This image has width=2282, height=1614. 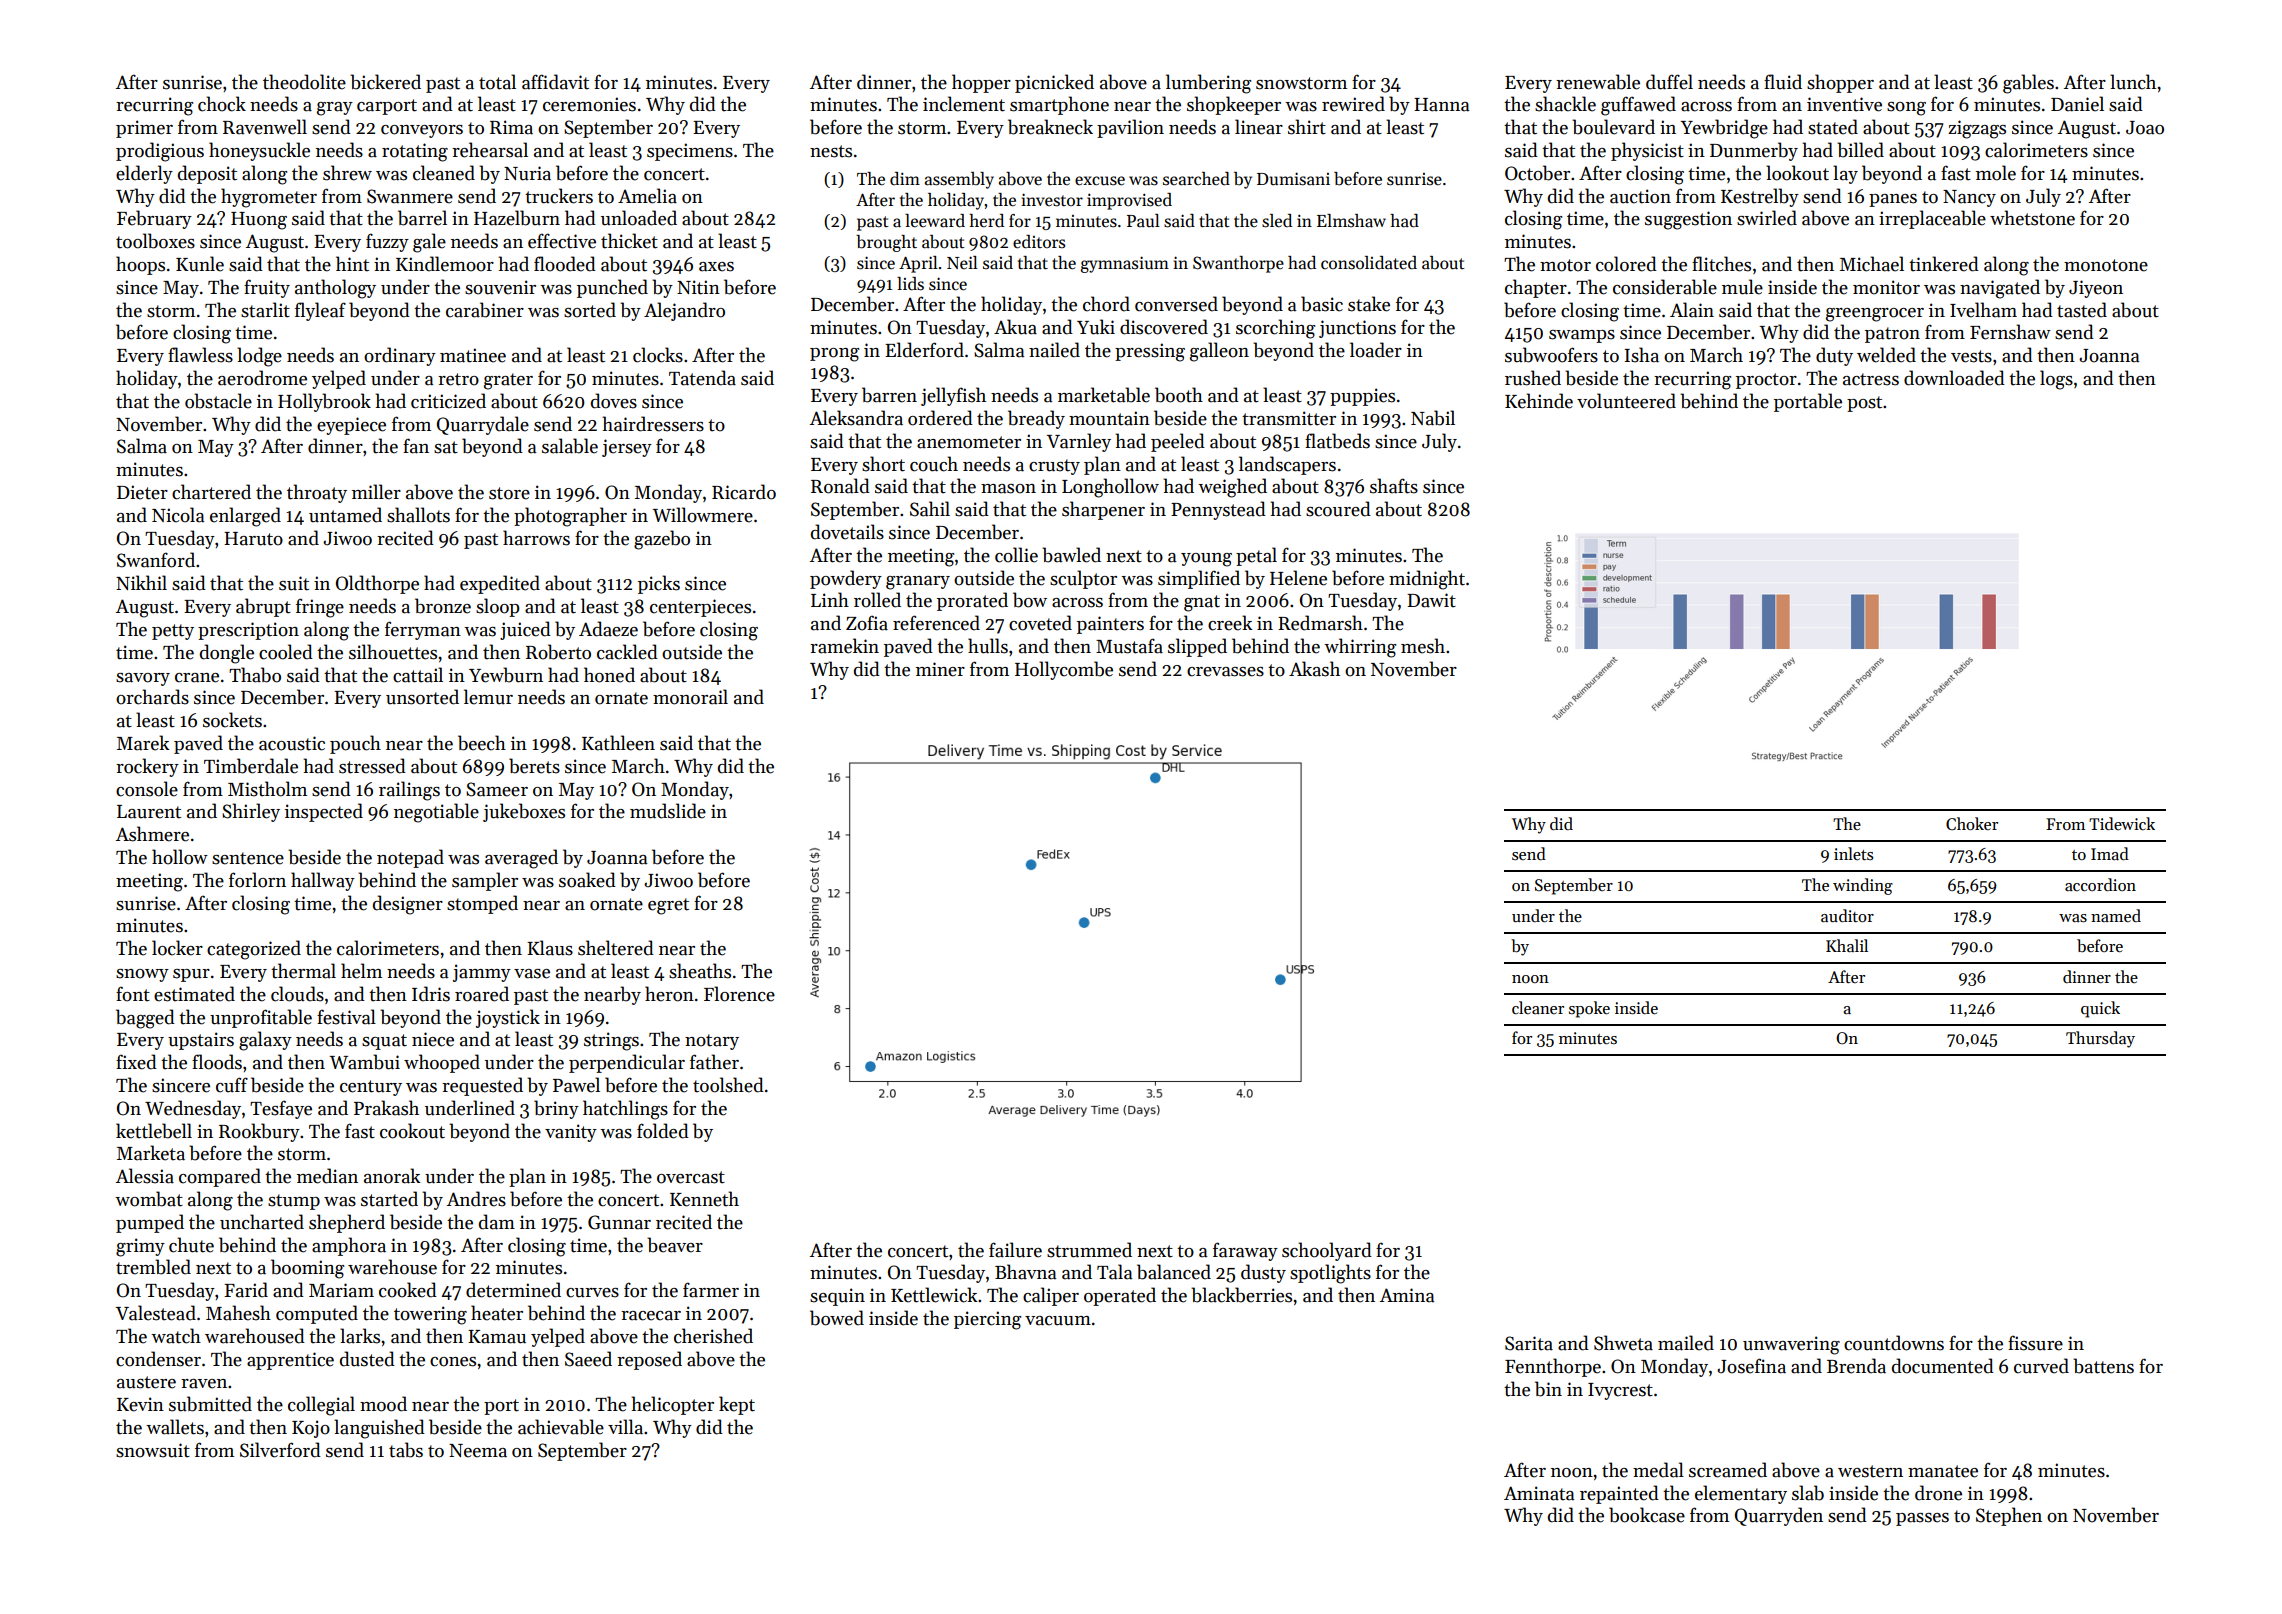 What do you see at coordinates (1872, 264) in the image?
I see `Michael` at bounding box center [1872, 264].
